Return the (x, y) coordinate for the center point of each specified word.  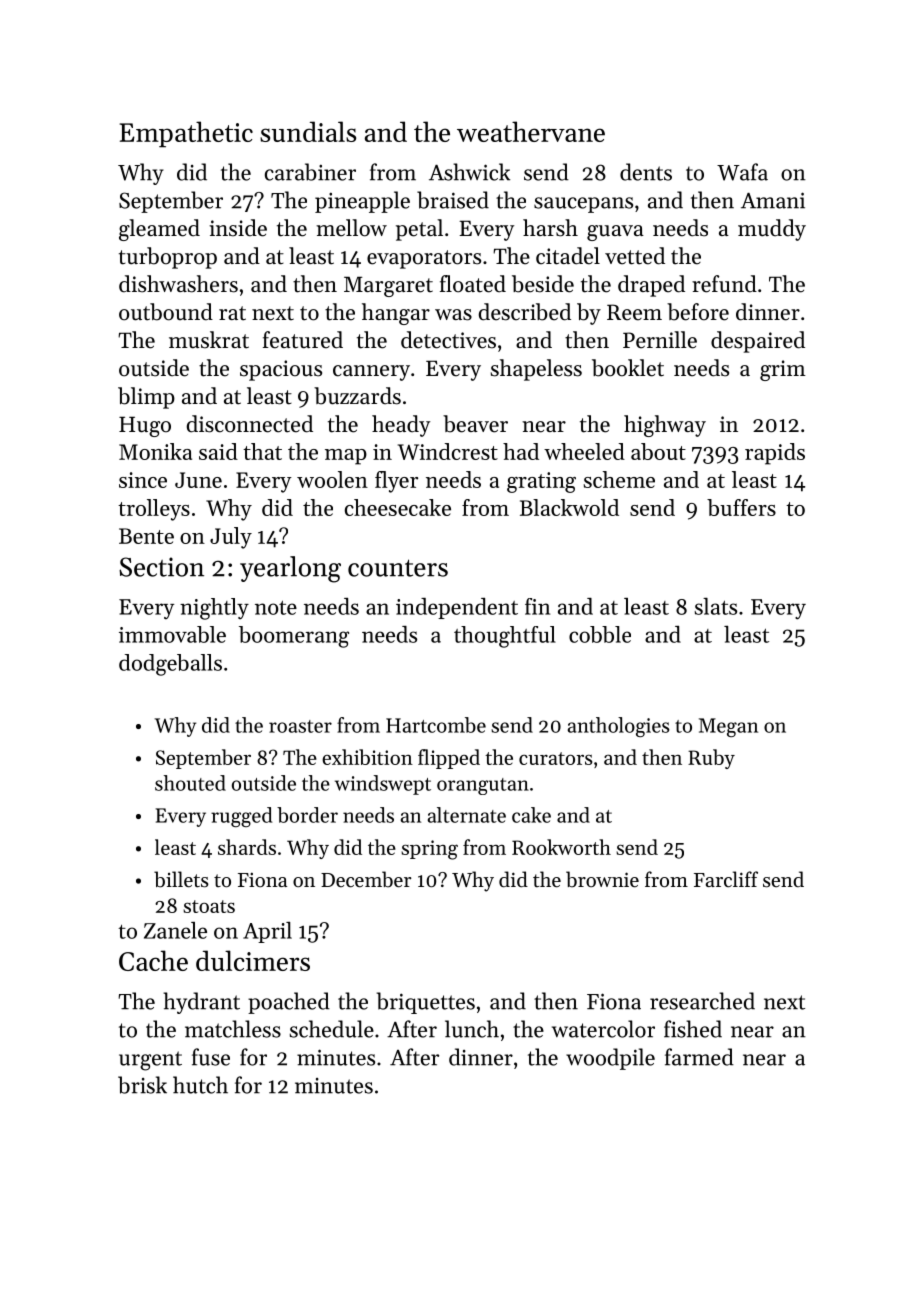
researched (702, 1001)
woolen (332, 479)
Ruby (711, 759)
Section (161, 567)
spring (429, 850)
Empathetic (186, 134)
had (521, 451)
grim (783, 370)
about (658, 451)
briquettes (425, 1003)
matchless (233, 1029)
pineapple (362, 202)
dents (646, 172)
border (307, 815)
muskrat (209, 340)
